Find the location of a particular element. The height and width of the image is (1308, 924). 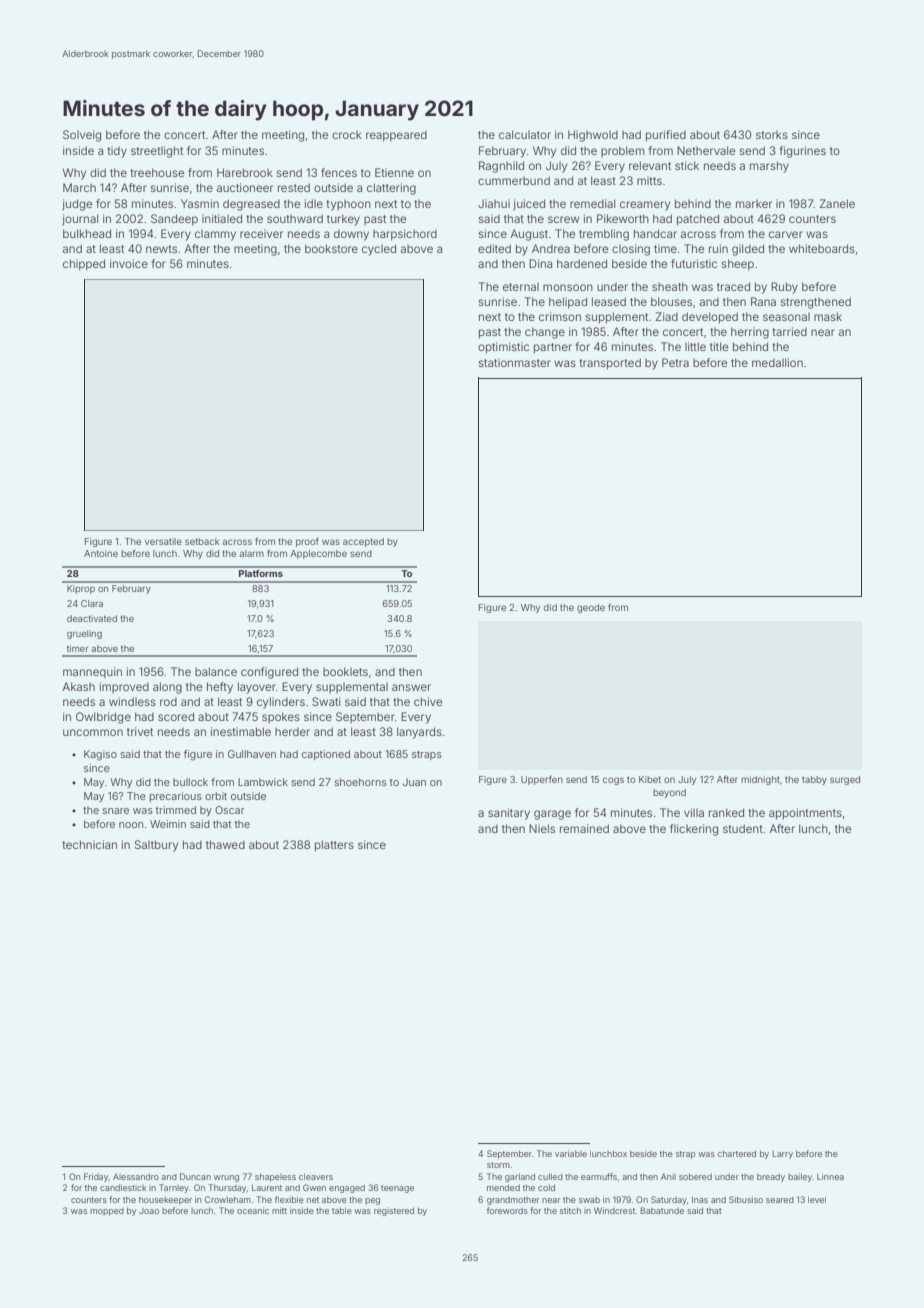

Alessandro is located at coordinates (136, 1177).
